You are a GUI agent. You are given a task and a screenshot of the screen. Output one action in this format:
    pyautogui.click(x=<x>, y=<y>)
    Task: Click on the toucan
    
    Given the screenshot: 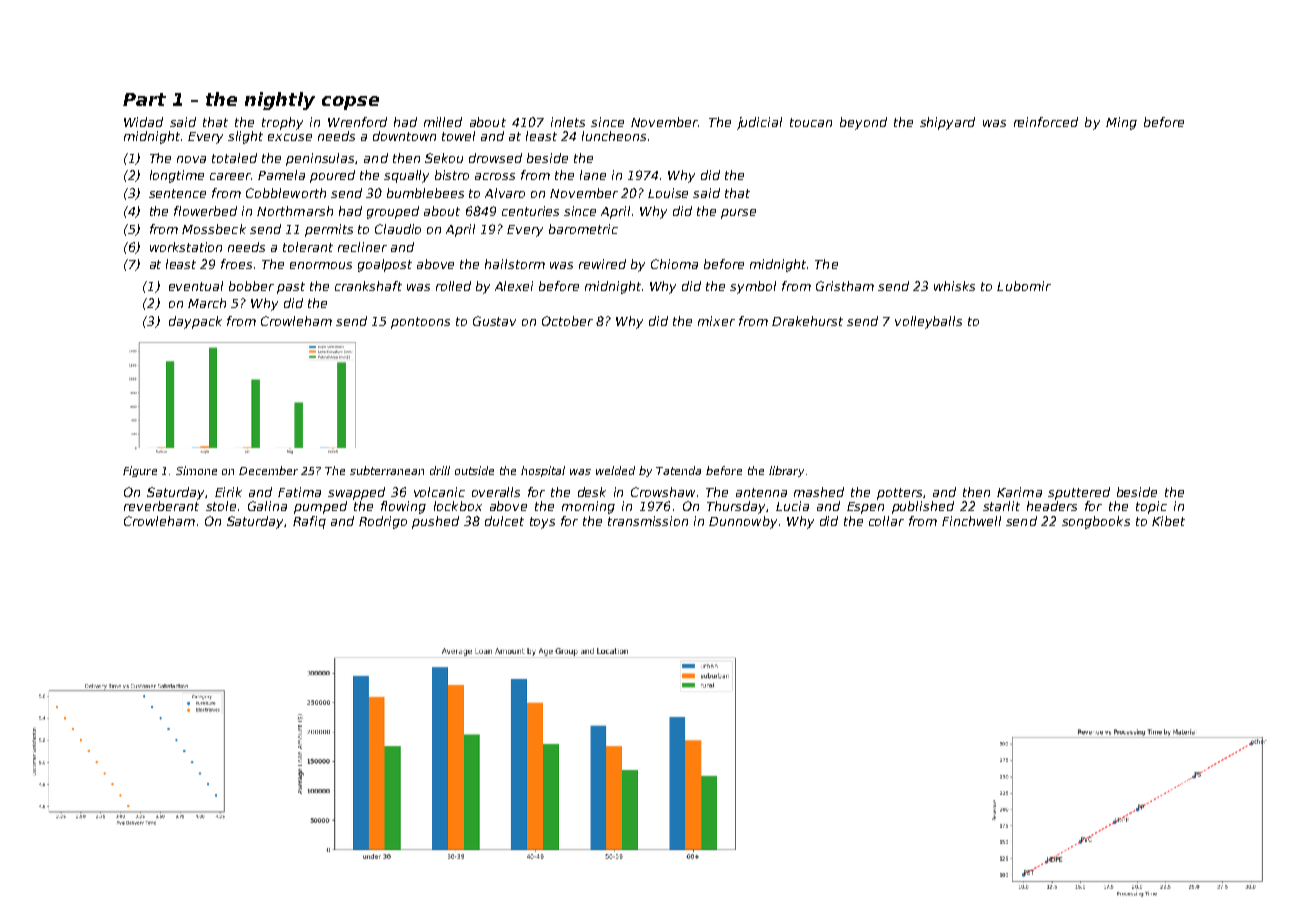 What is the action you would take?
    pyautogui.click(x=811, y=122)
